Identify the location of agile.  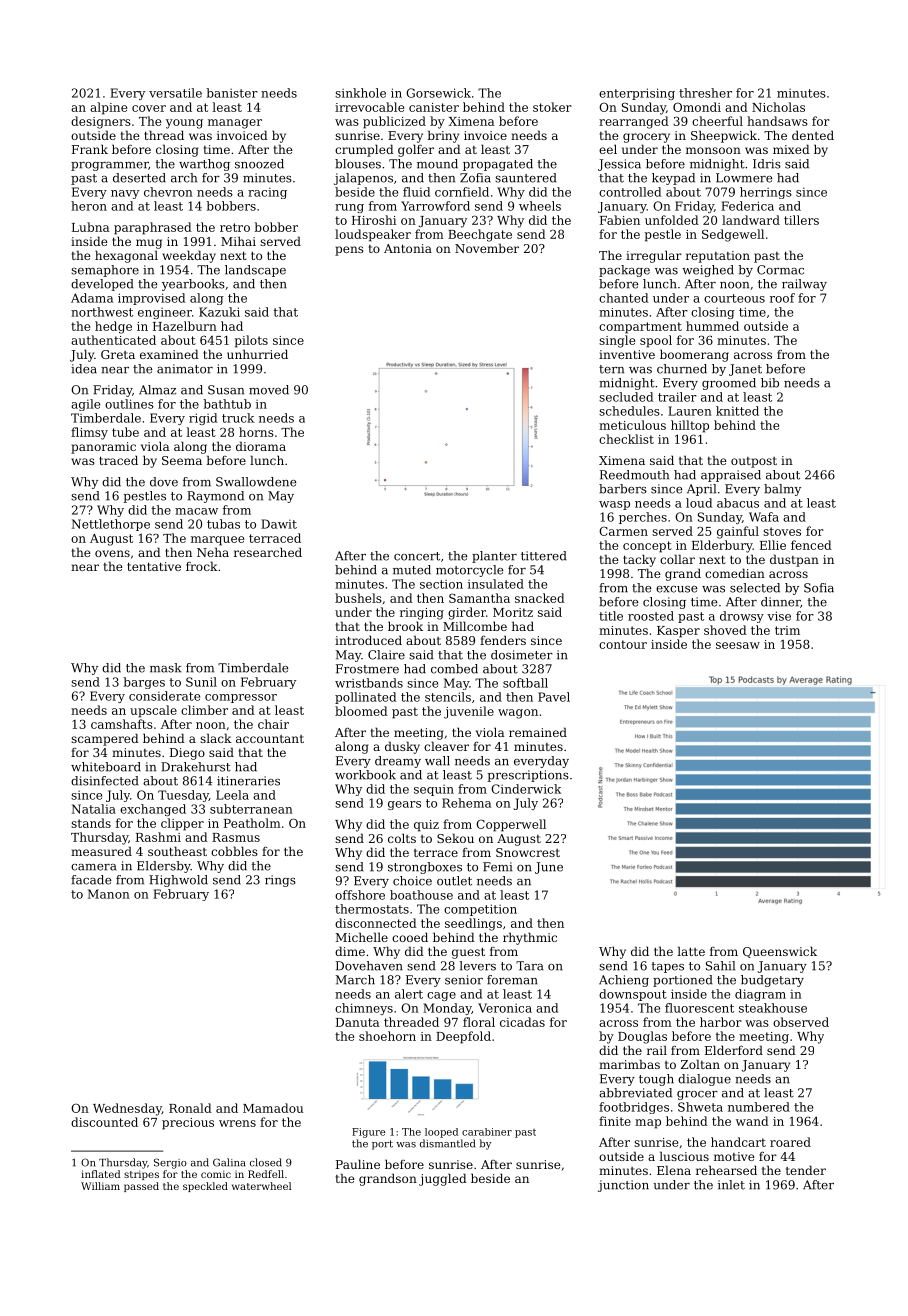
(85, 405).
